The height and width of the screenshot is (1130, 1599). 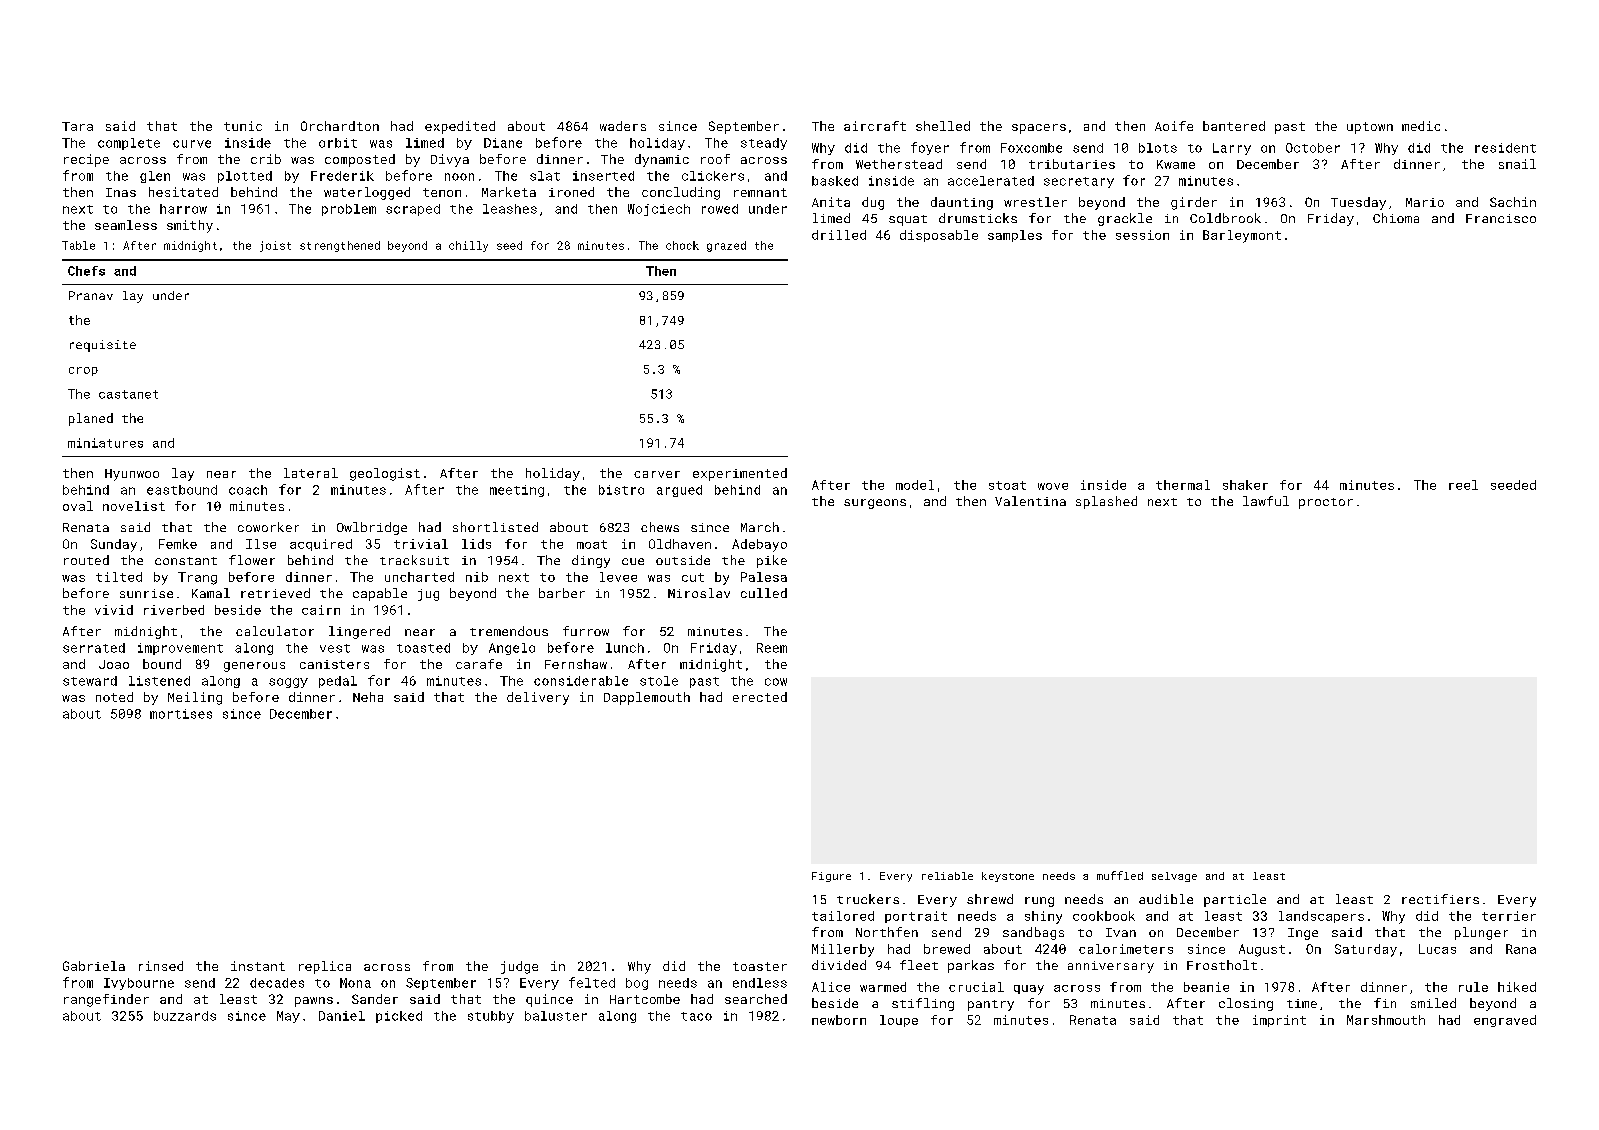 What do you see at coordinates (77, 126) in the screenshot?
I see `Tara` at bounding box center [77, 126].
